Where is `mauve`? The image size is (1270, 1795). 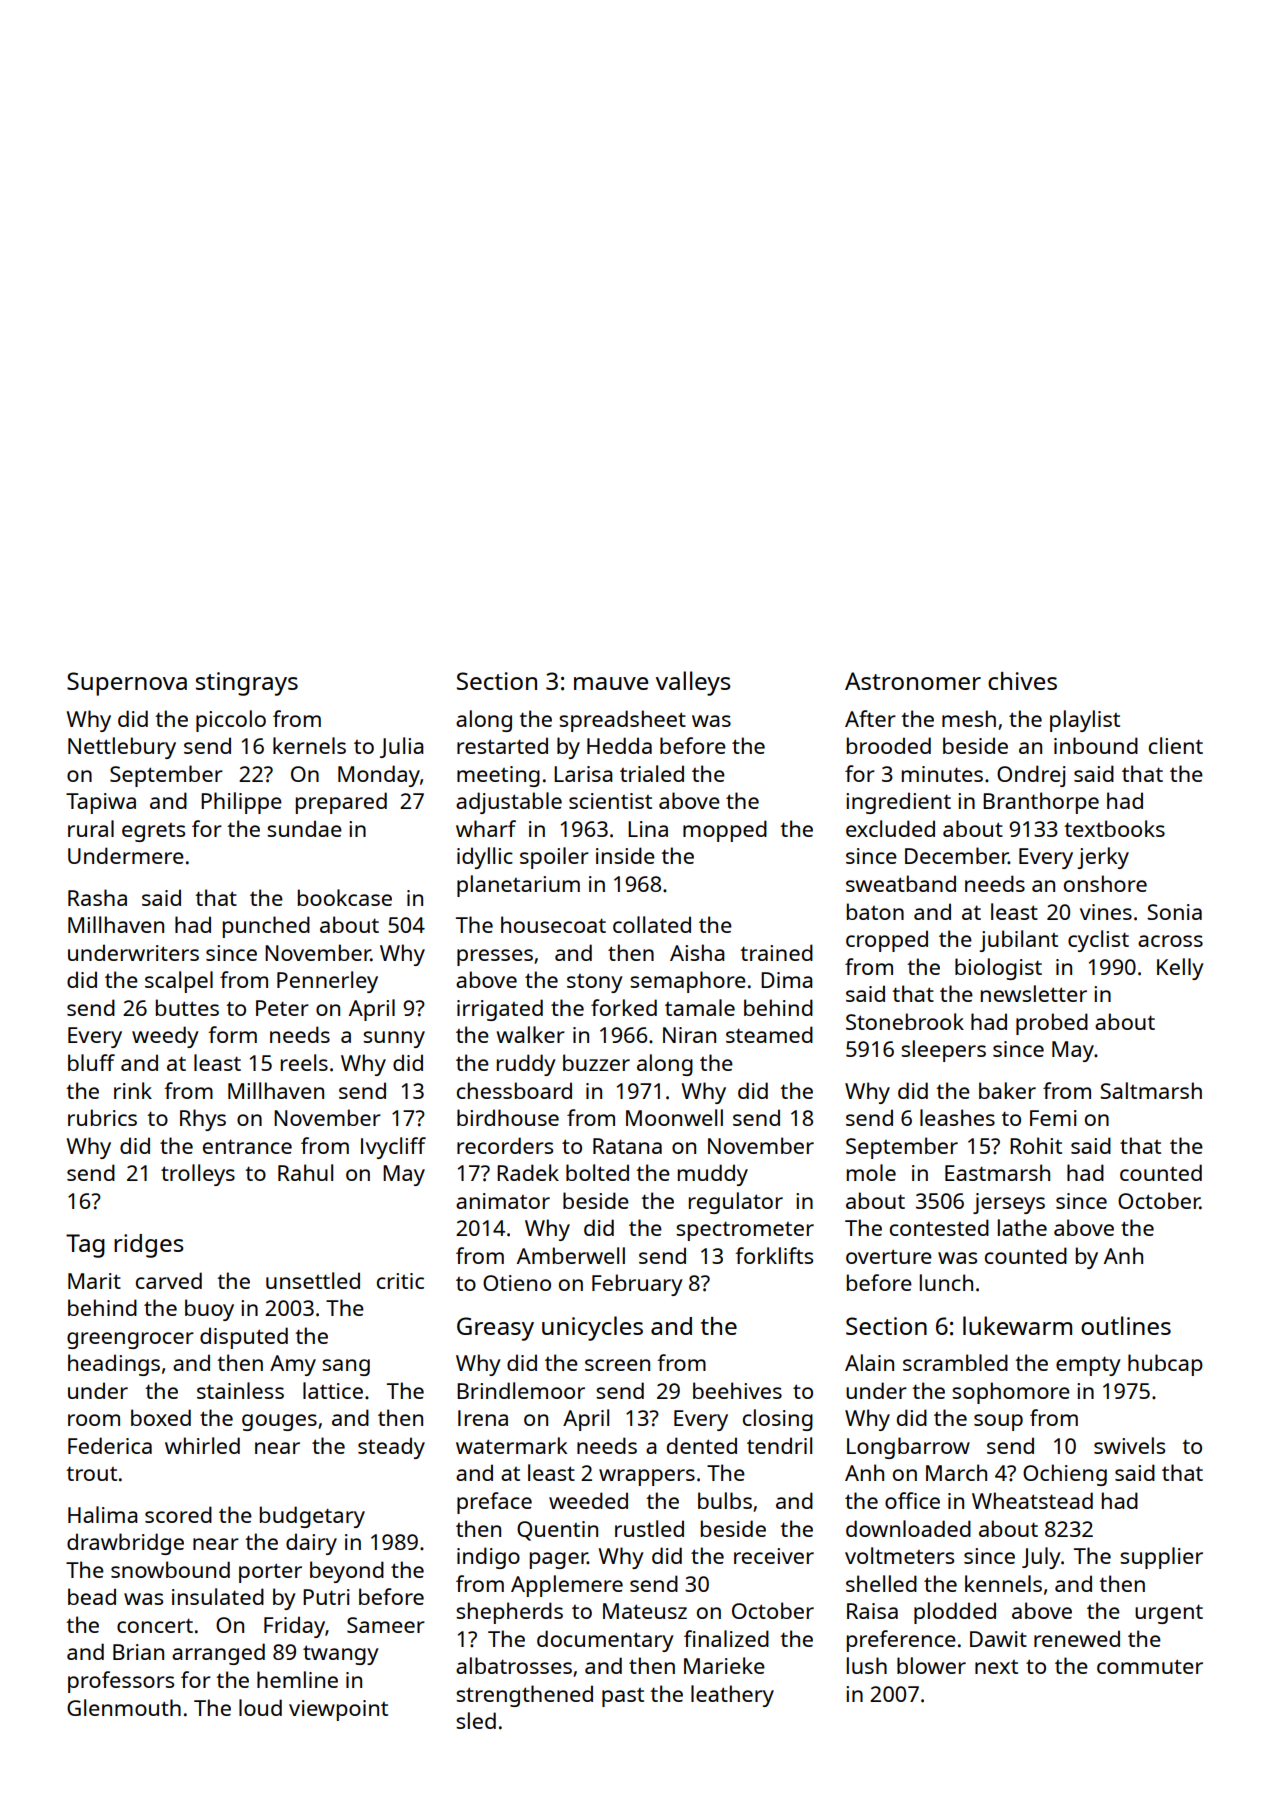 mauve is located at coordinates (611, 683).
